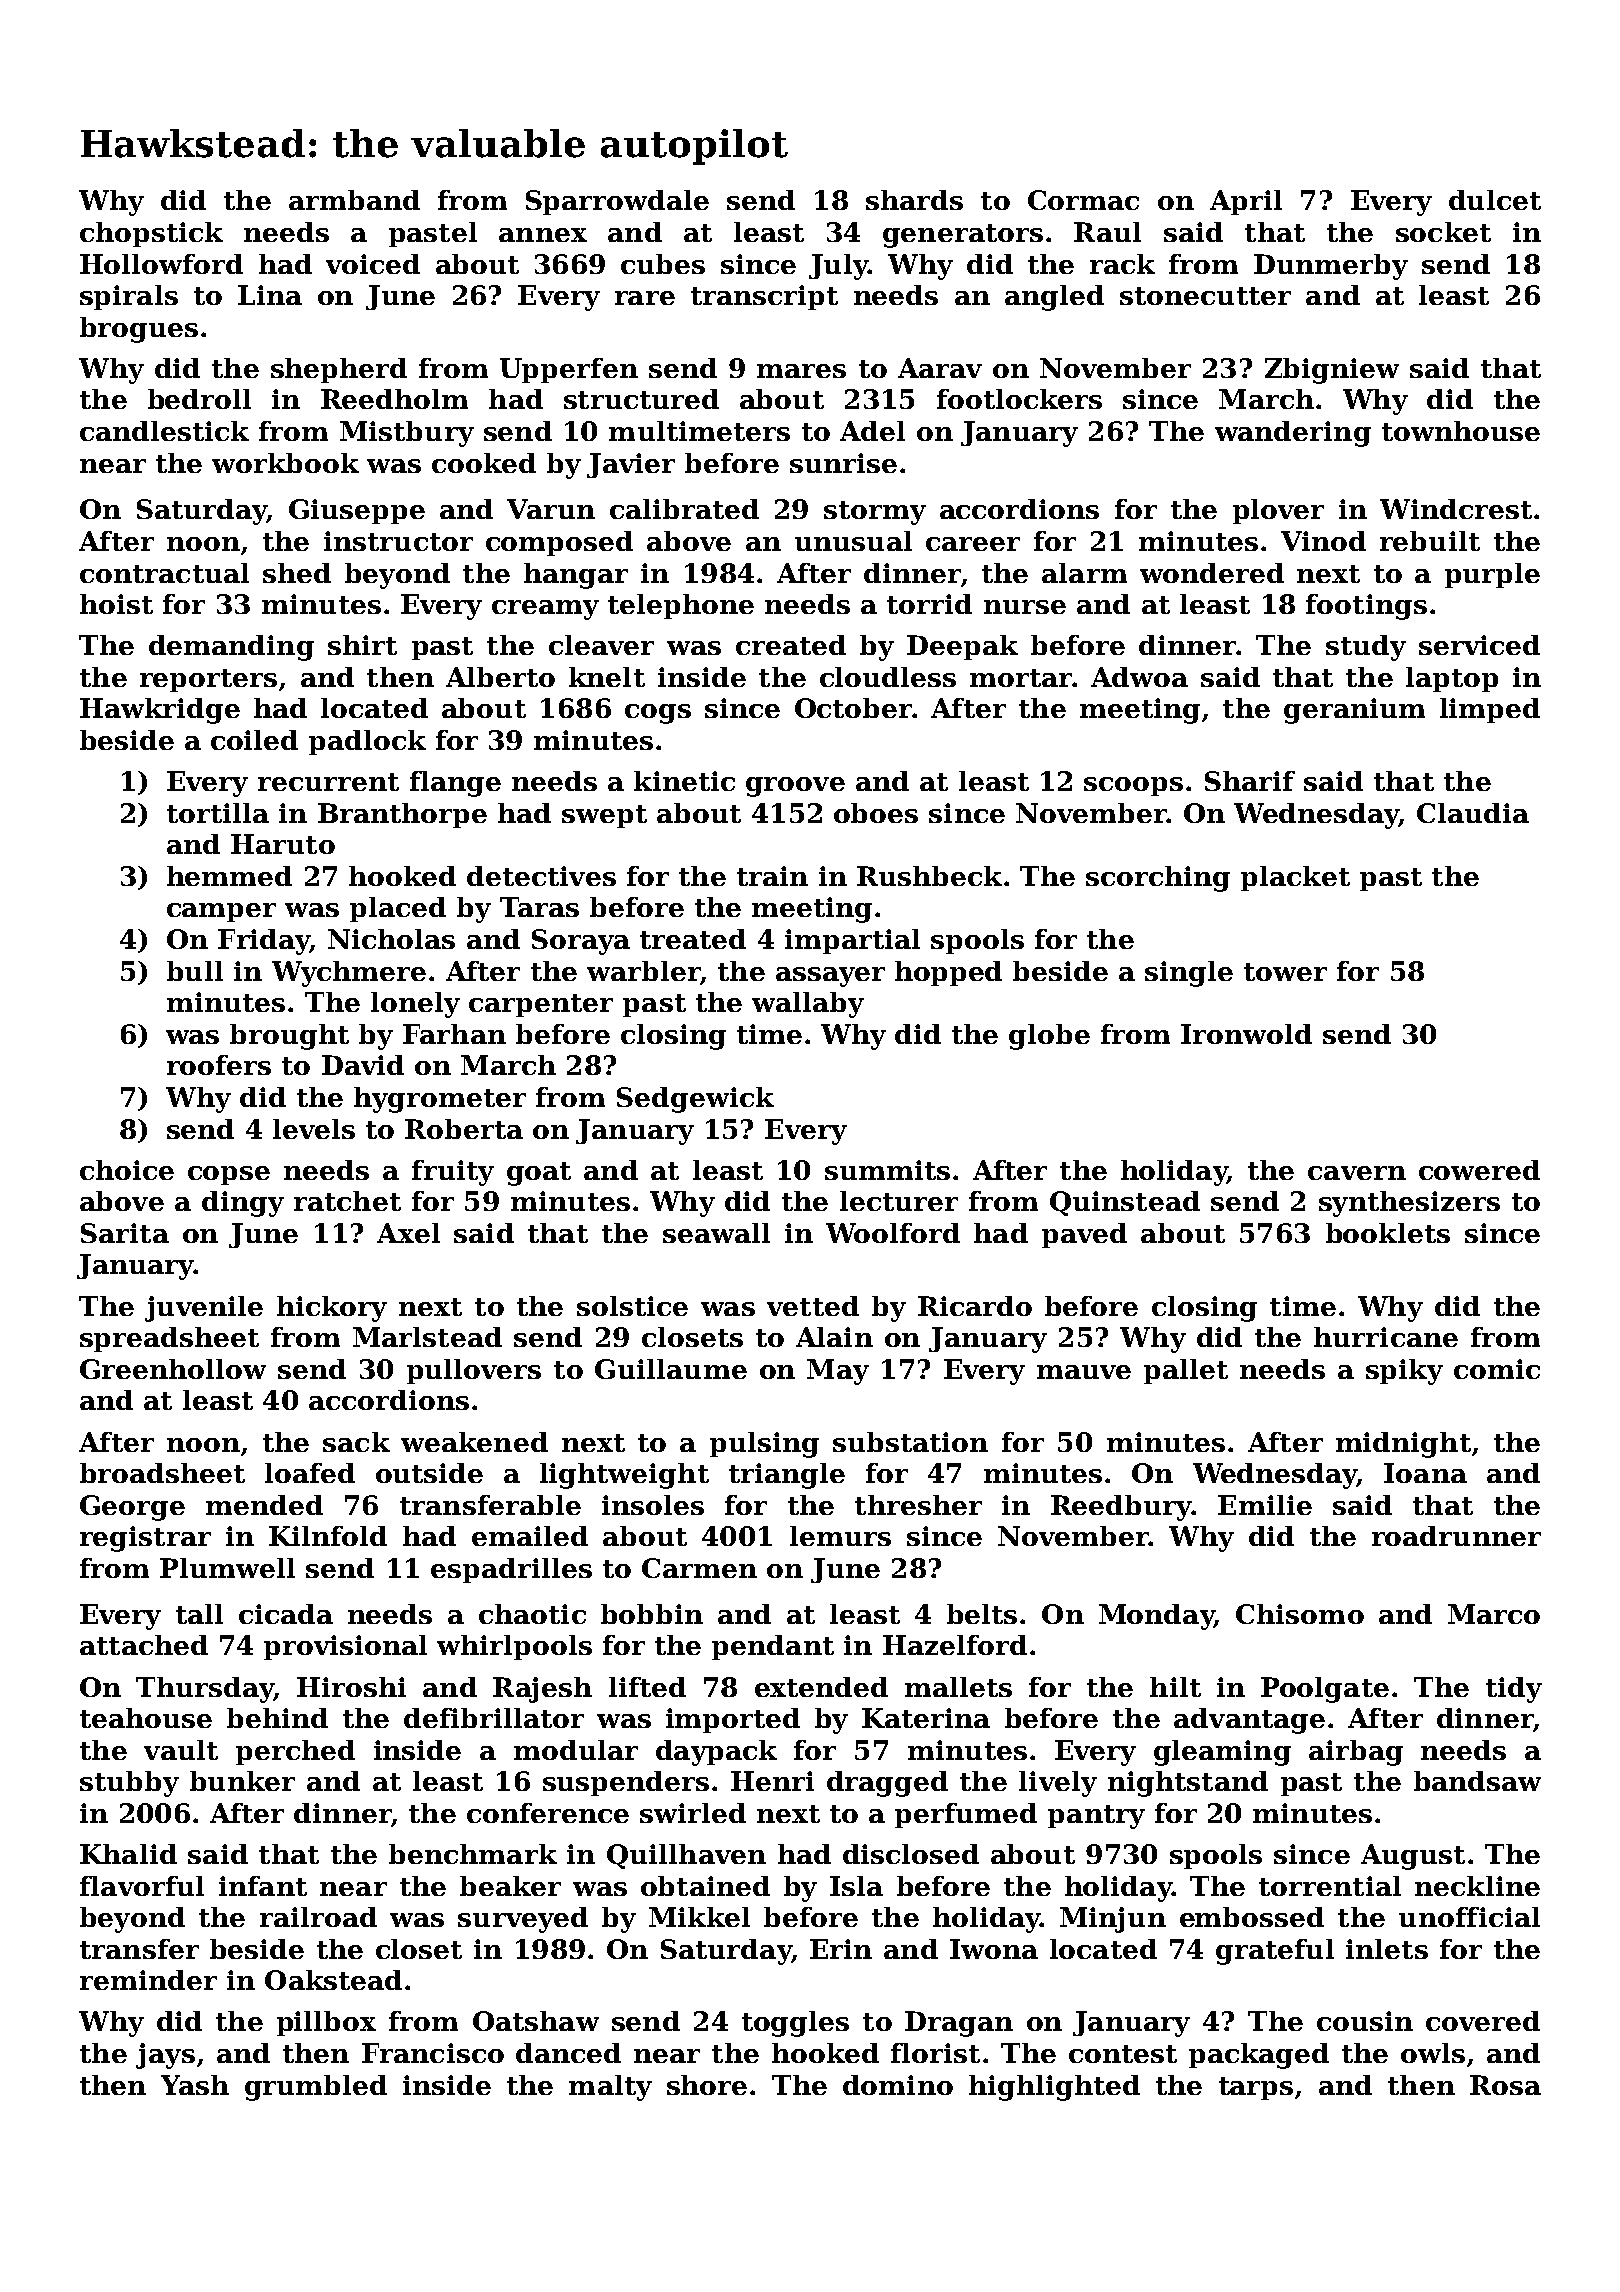 The height and width of the screenshot is (2292, 1620). Describe the element at coordinates (914, 200) in the screenshot. I see `shards` at that location.
